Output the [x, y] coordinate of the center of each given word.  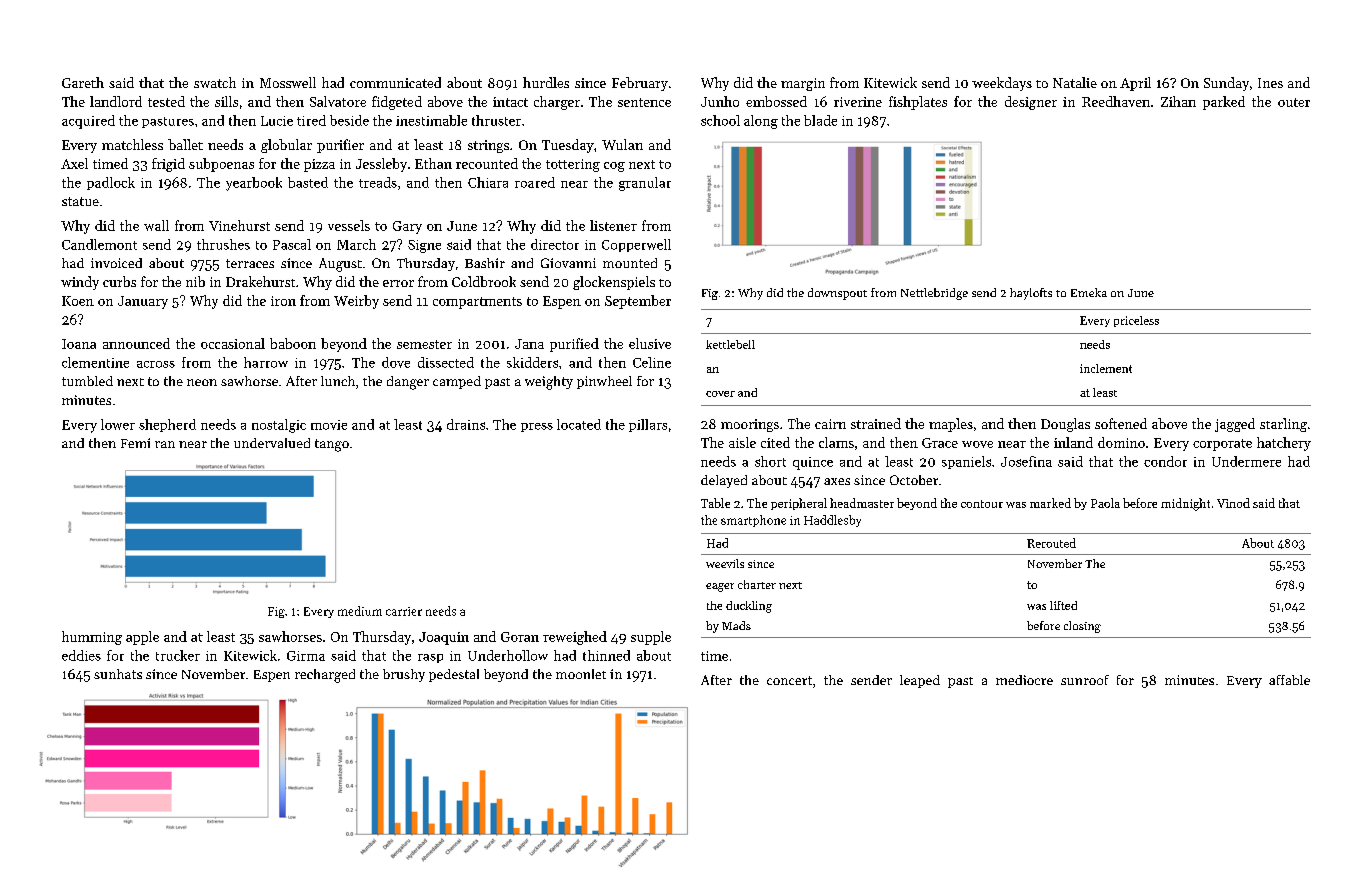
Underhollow [508, 655]
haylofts [1031, 294]
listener [613, 225]
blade [820, 120]
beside [349, 120]
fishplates [918, 103]
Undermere [1246, 461]
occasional [233, 343]
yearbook [254, 184]
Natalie [1075, 82]
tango [332, 445]
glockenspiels [614, 283]
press [537, 427]
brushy [404, 675]
